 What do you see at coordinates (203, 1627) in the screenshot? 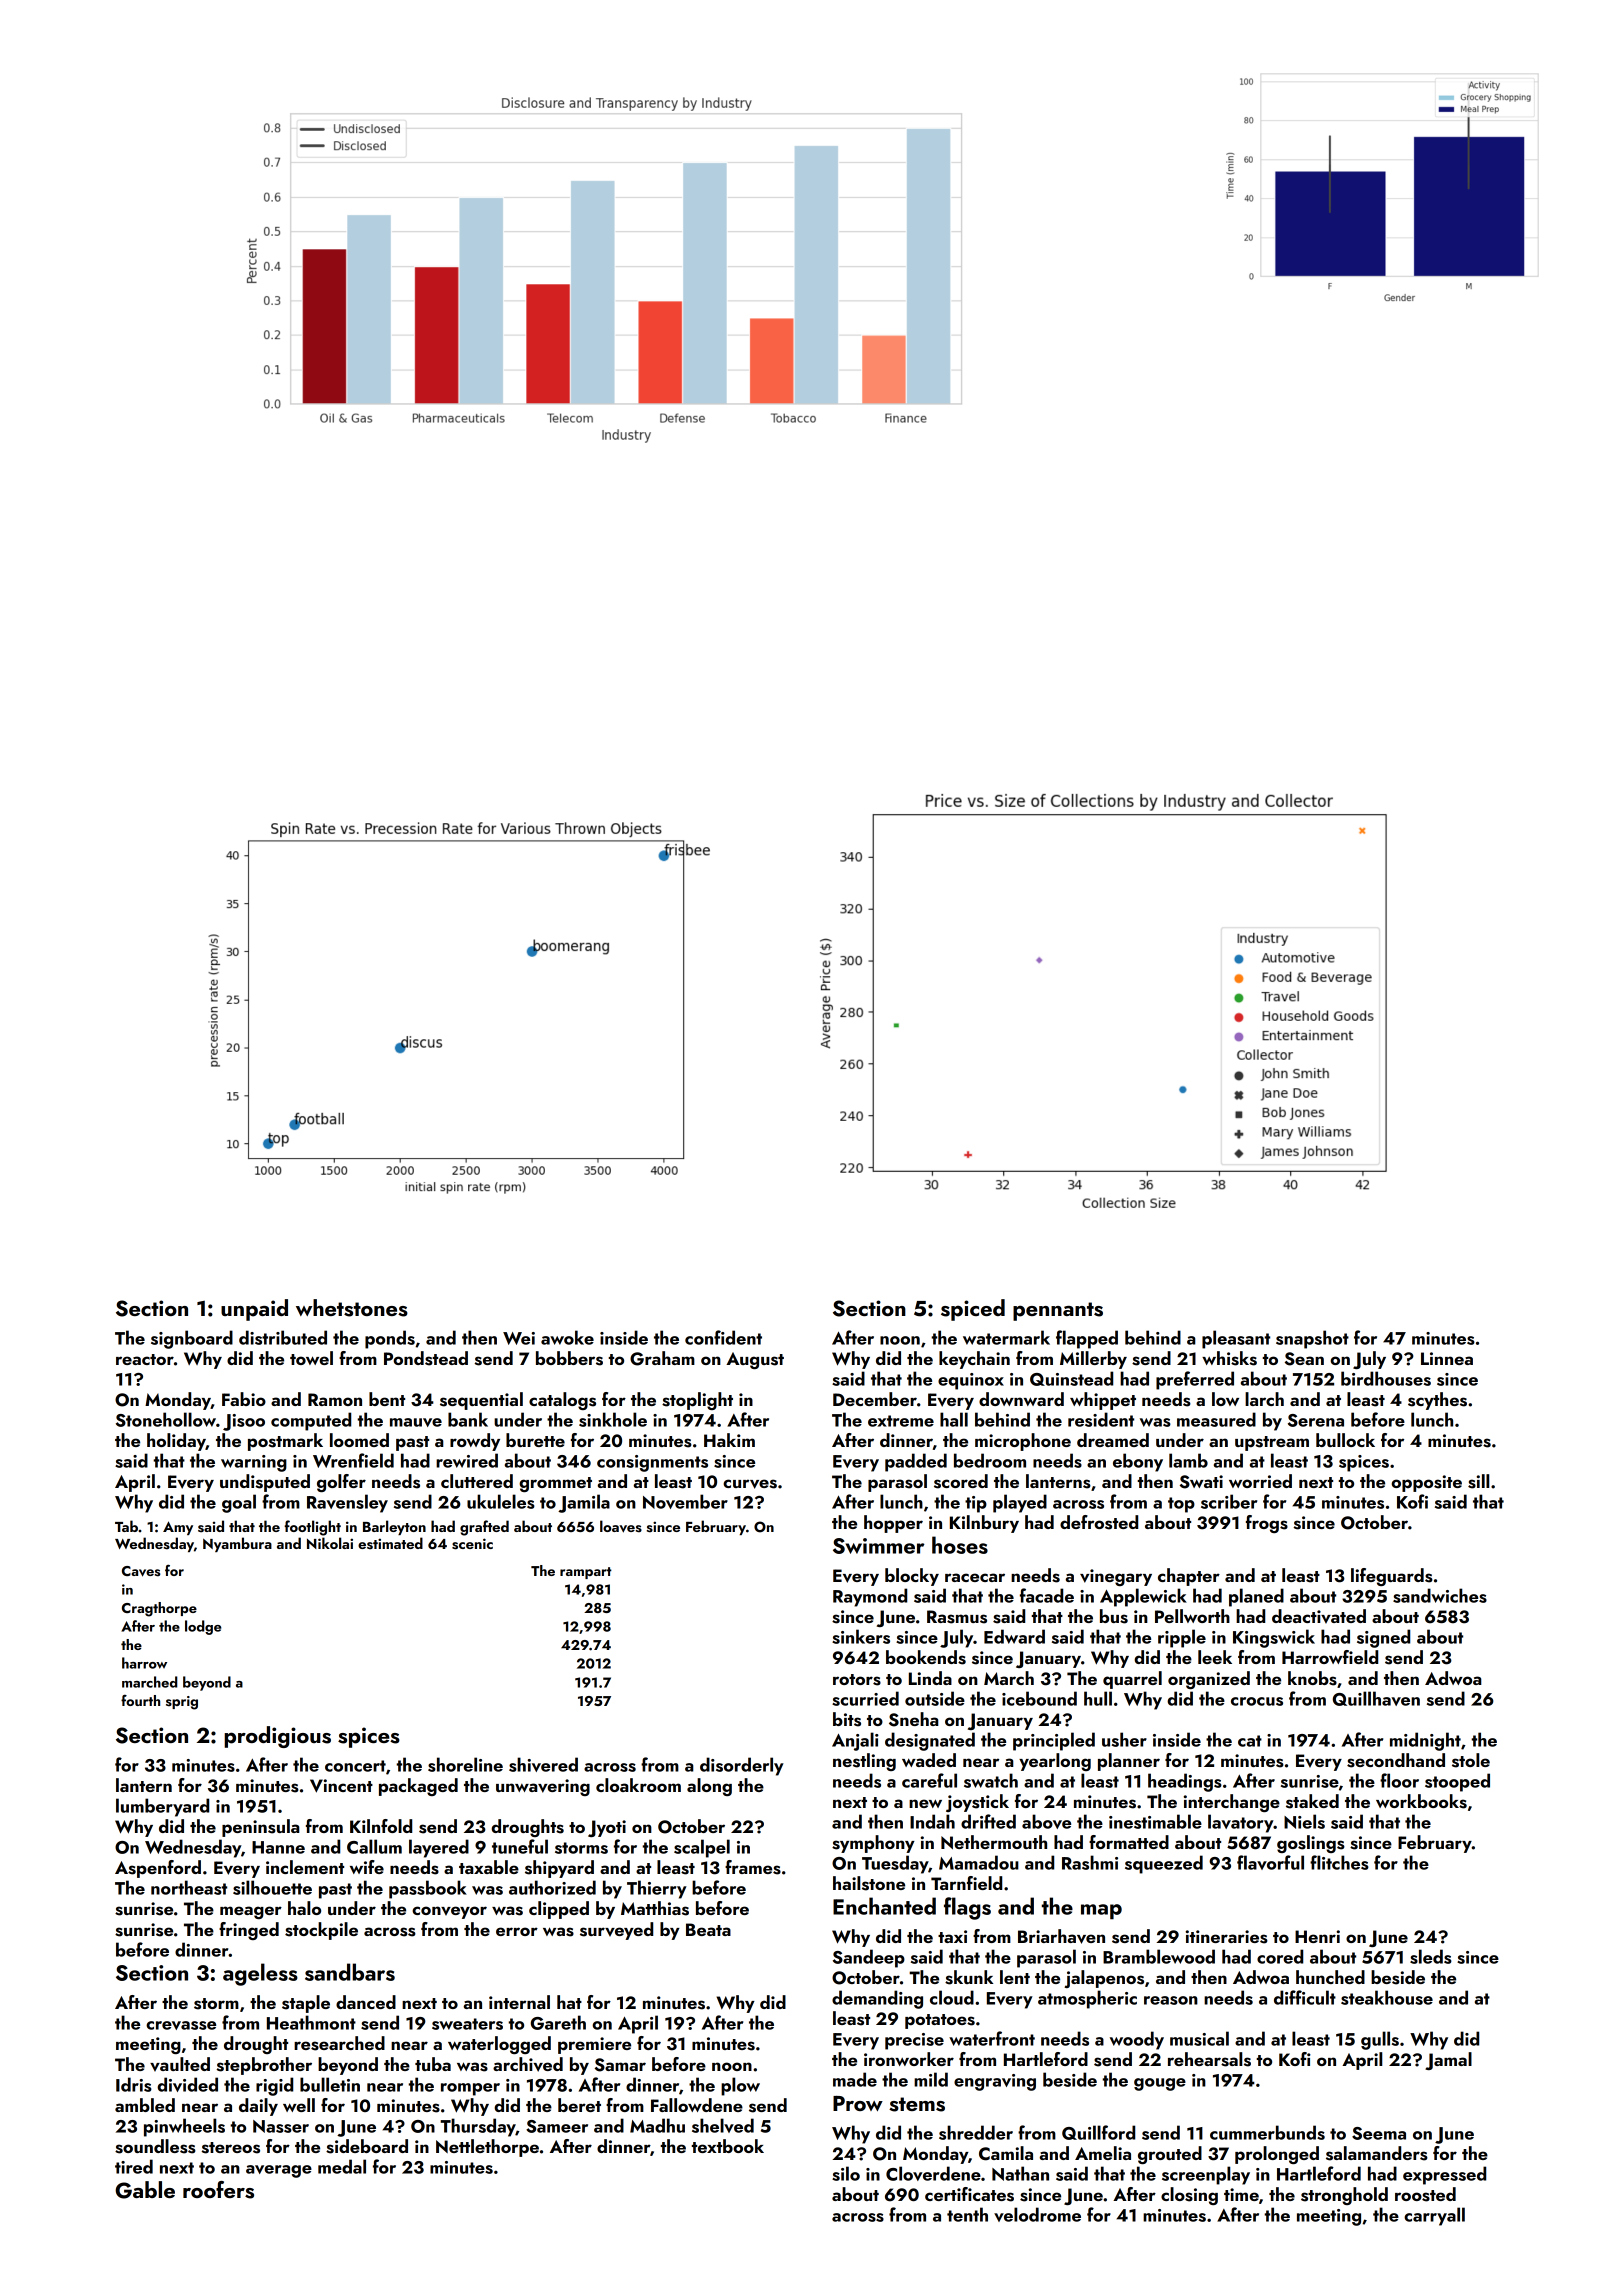
I see `lodge` at bounding box center [203, 1627].
